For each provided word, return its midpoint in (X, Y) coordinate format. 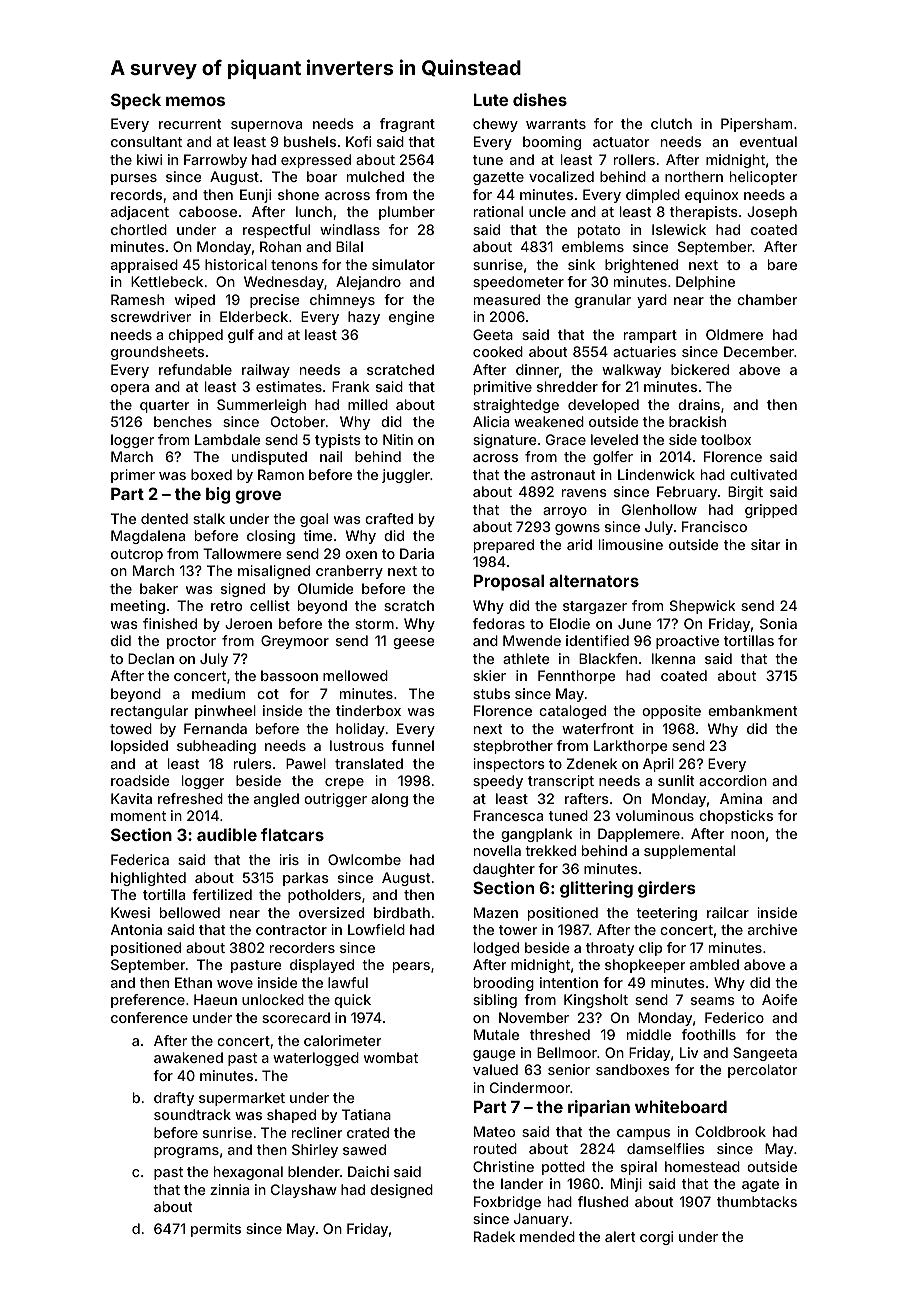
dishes (540, 99)
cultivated (763, 474)
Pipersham (756, 125)
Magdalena (148, 537)
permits (216, 1230)
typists (338, 441)
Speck (136, 101)
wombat (391, 1057)
